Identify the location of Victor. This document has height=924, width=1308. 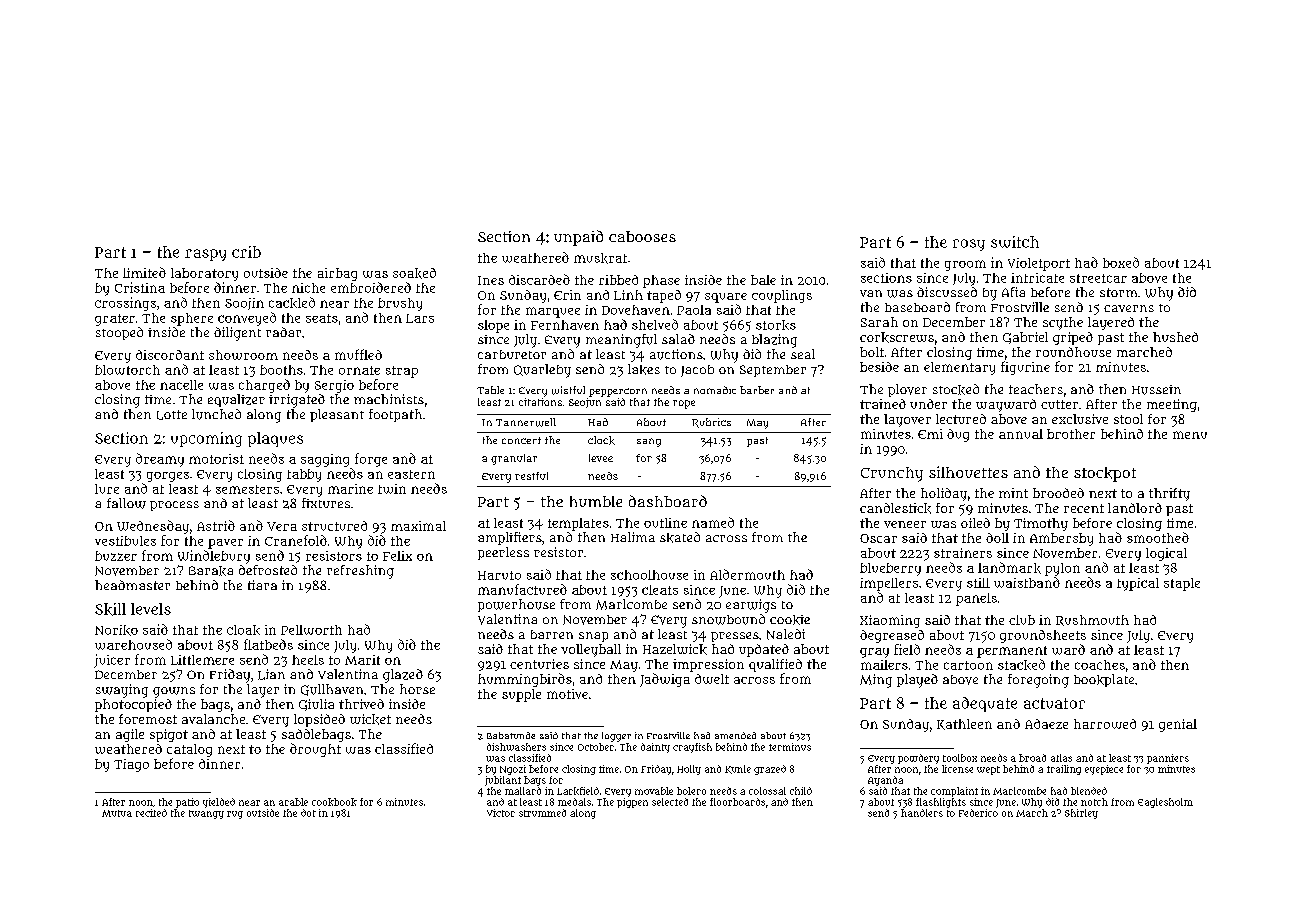
(501, 813).
